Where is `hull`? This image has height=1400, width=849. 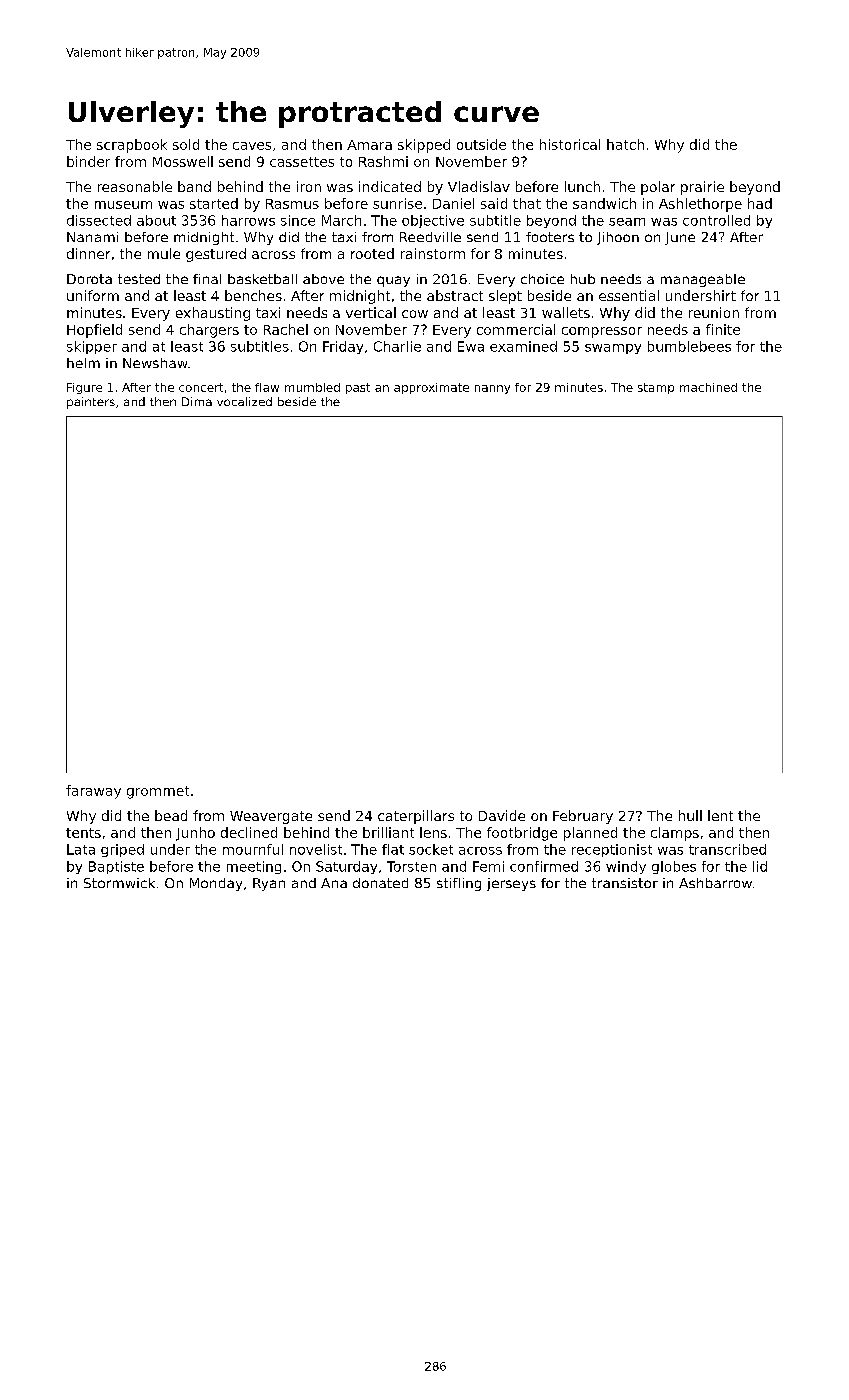
hull is located at coordinates (690, 815).
